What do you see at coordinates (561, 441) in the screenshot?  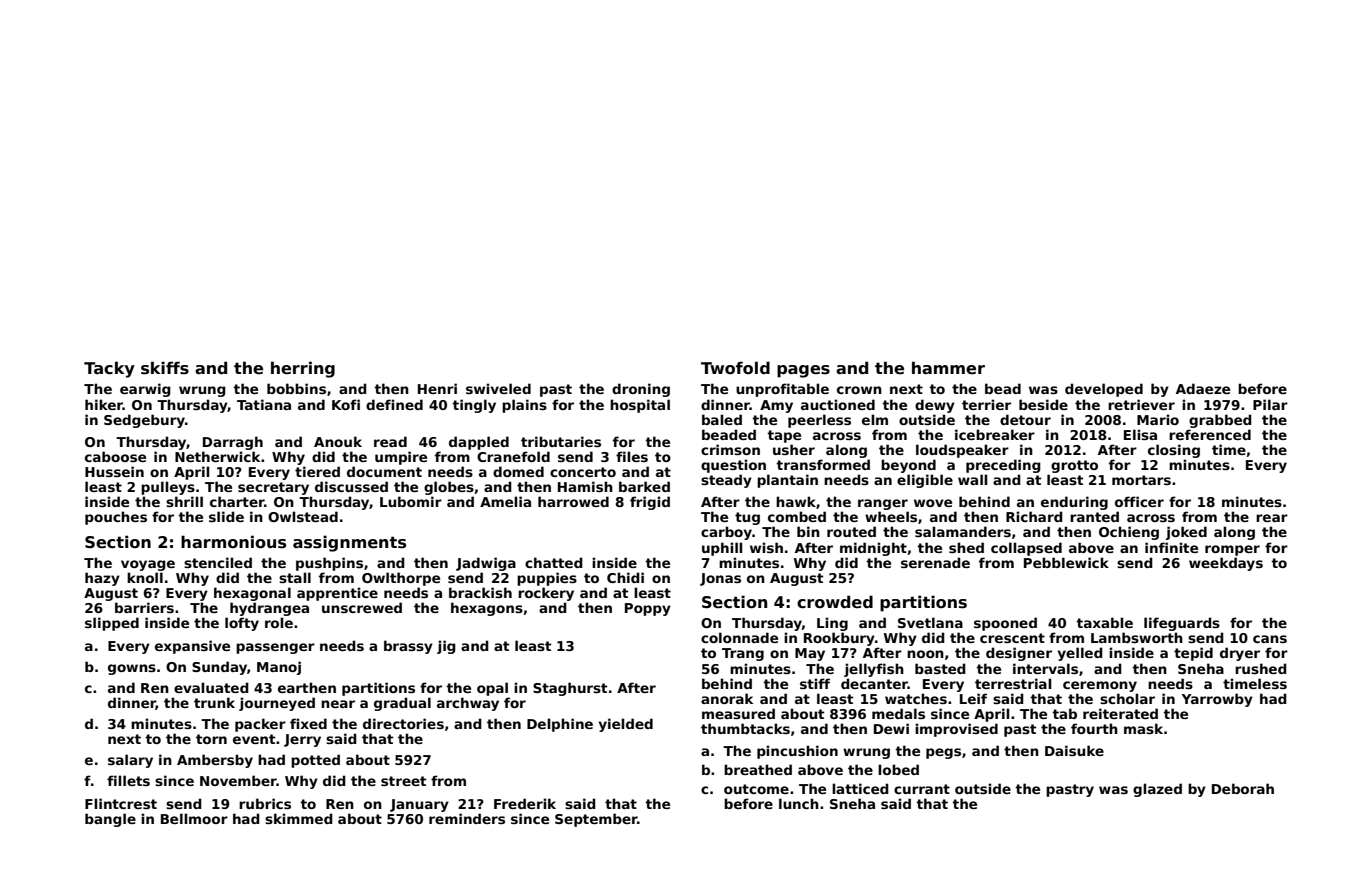 I see `tributaries` at bounding box center [561, 441].
